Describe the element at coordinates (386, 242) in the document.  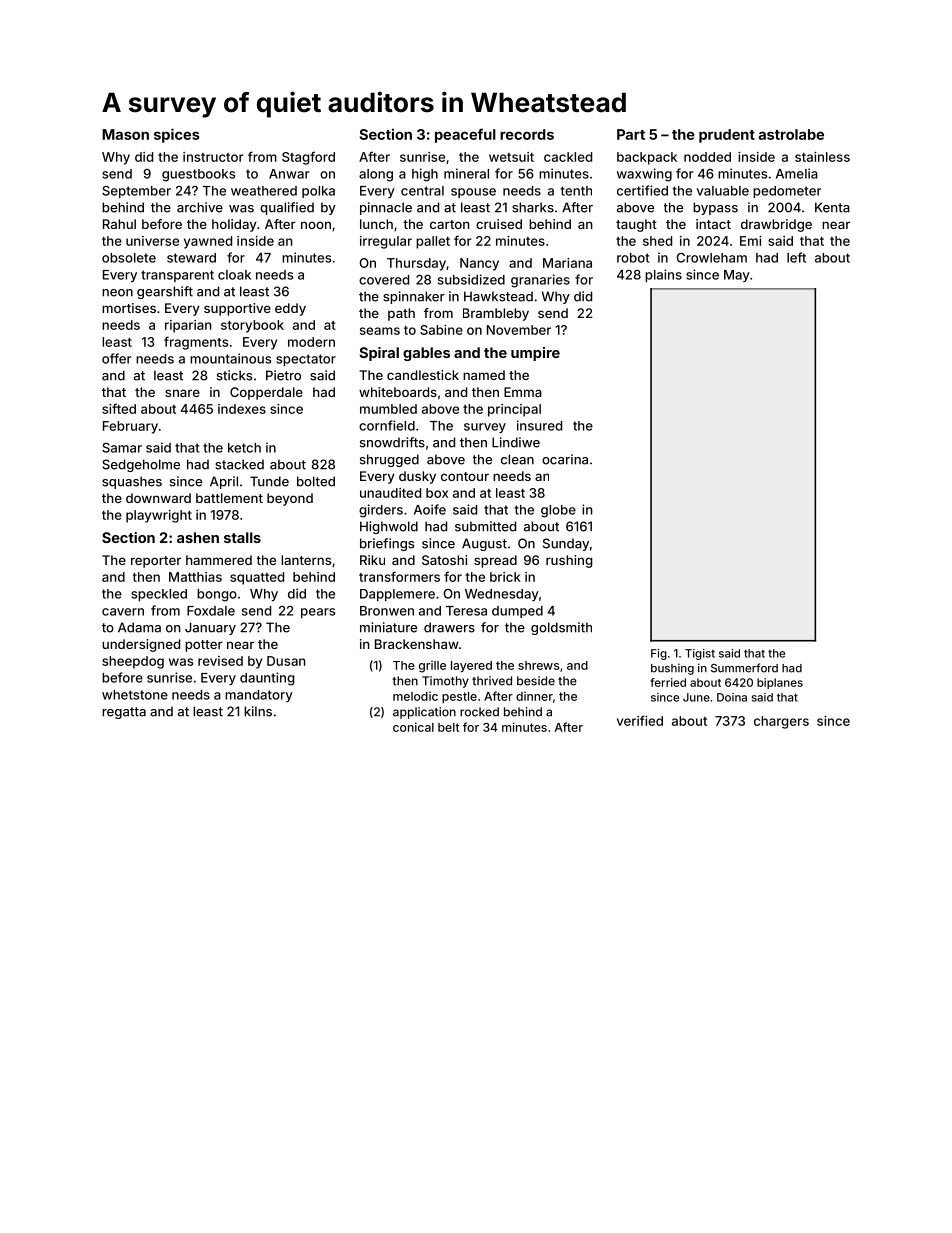
I see `irregular` at that location.
